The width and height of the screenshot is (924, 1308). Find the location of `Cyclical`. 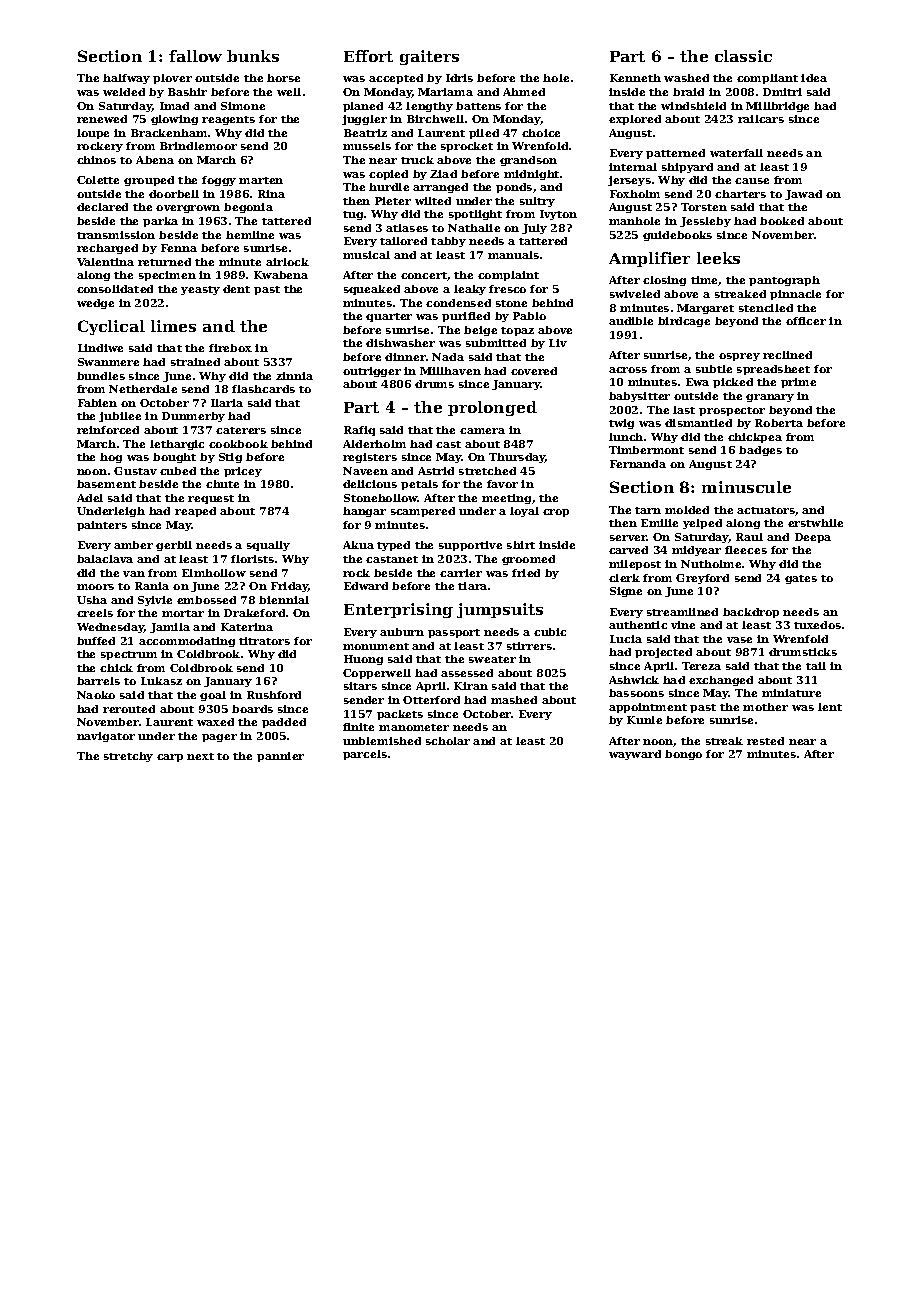

Cyclical is located at coordinates (111, 327).
